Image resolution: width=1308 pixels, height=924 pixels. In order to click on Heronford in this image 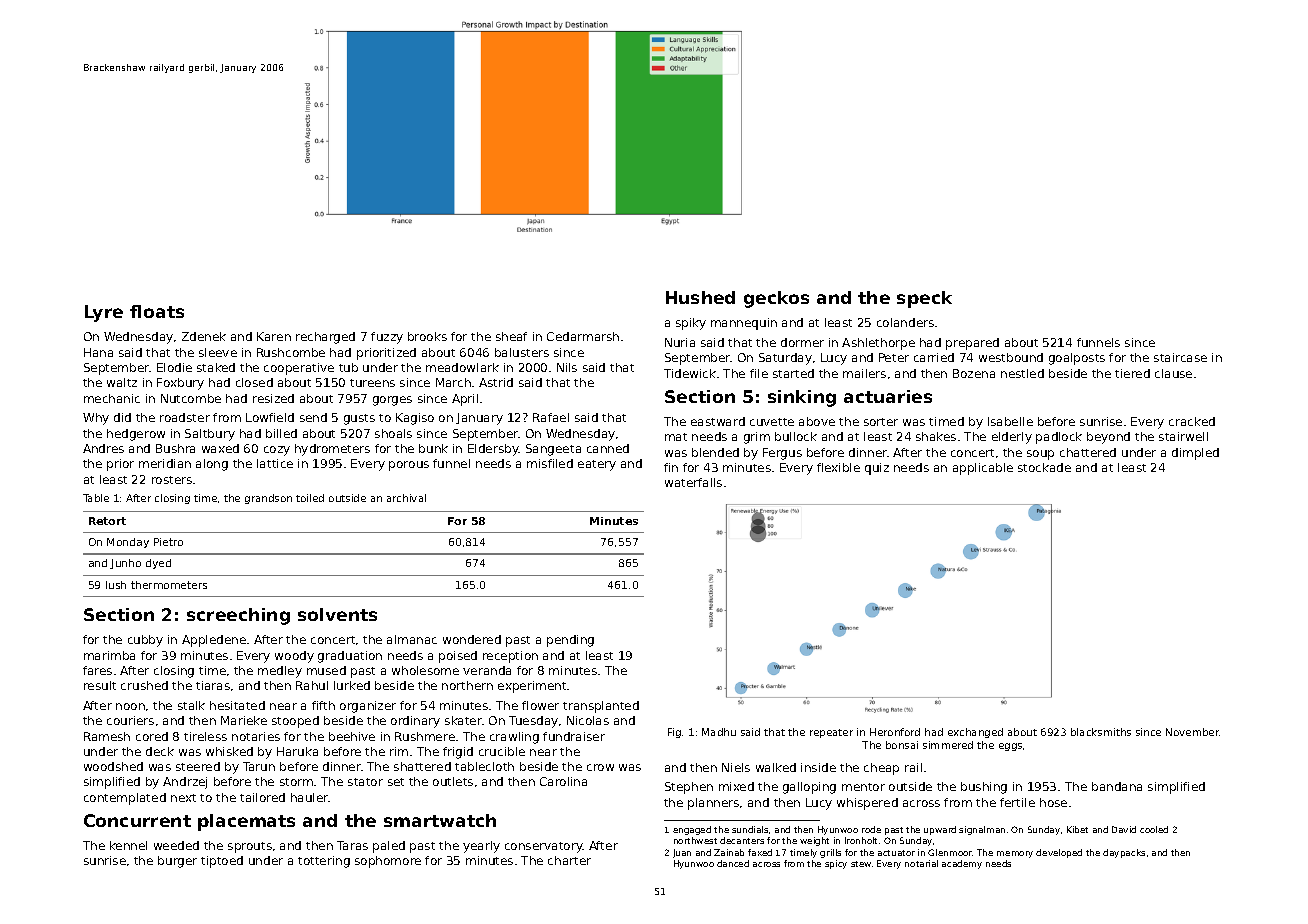, I will do `click(895, 732)`.
